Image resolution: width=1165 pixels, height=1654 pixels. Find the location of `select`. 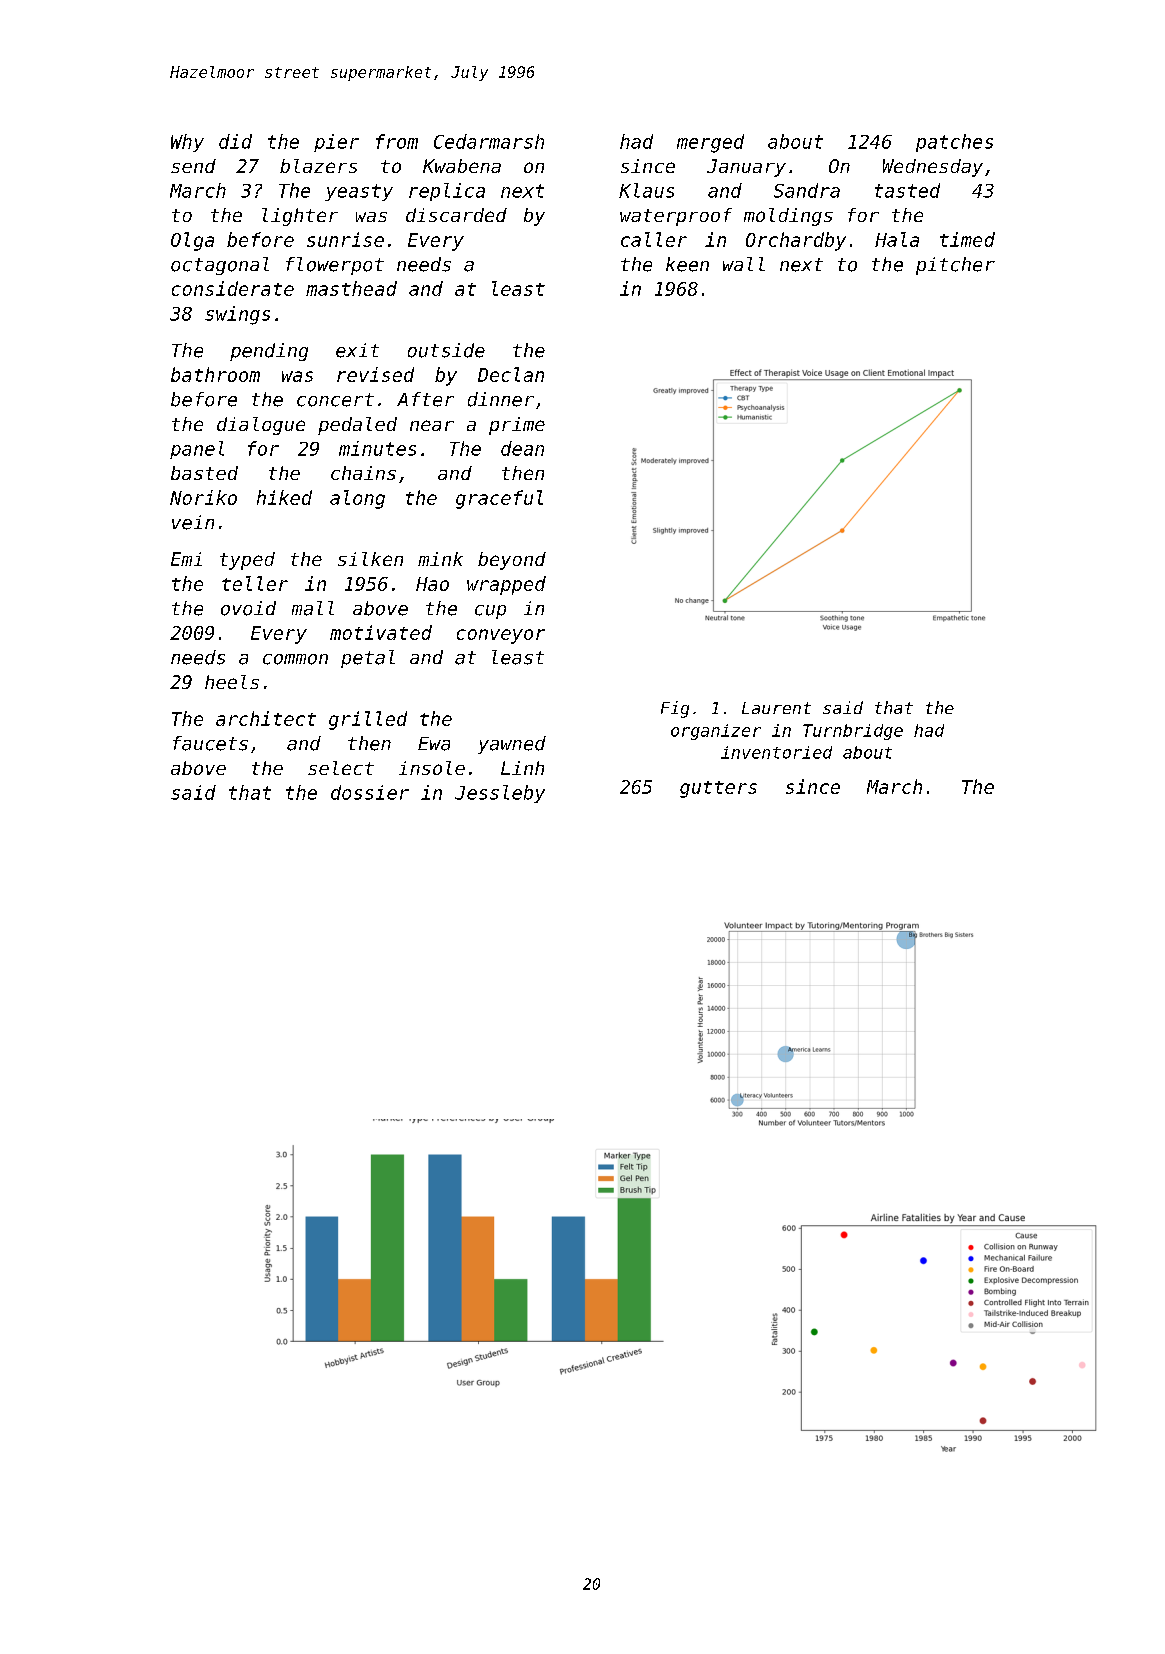

select is located at coordinates (341, 768).
